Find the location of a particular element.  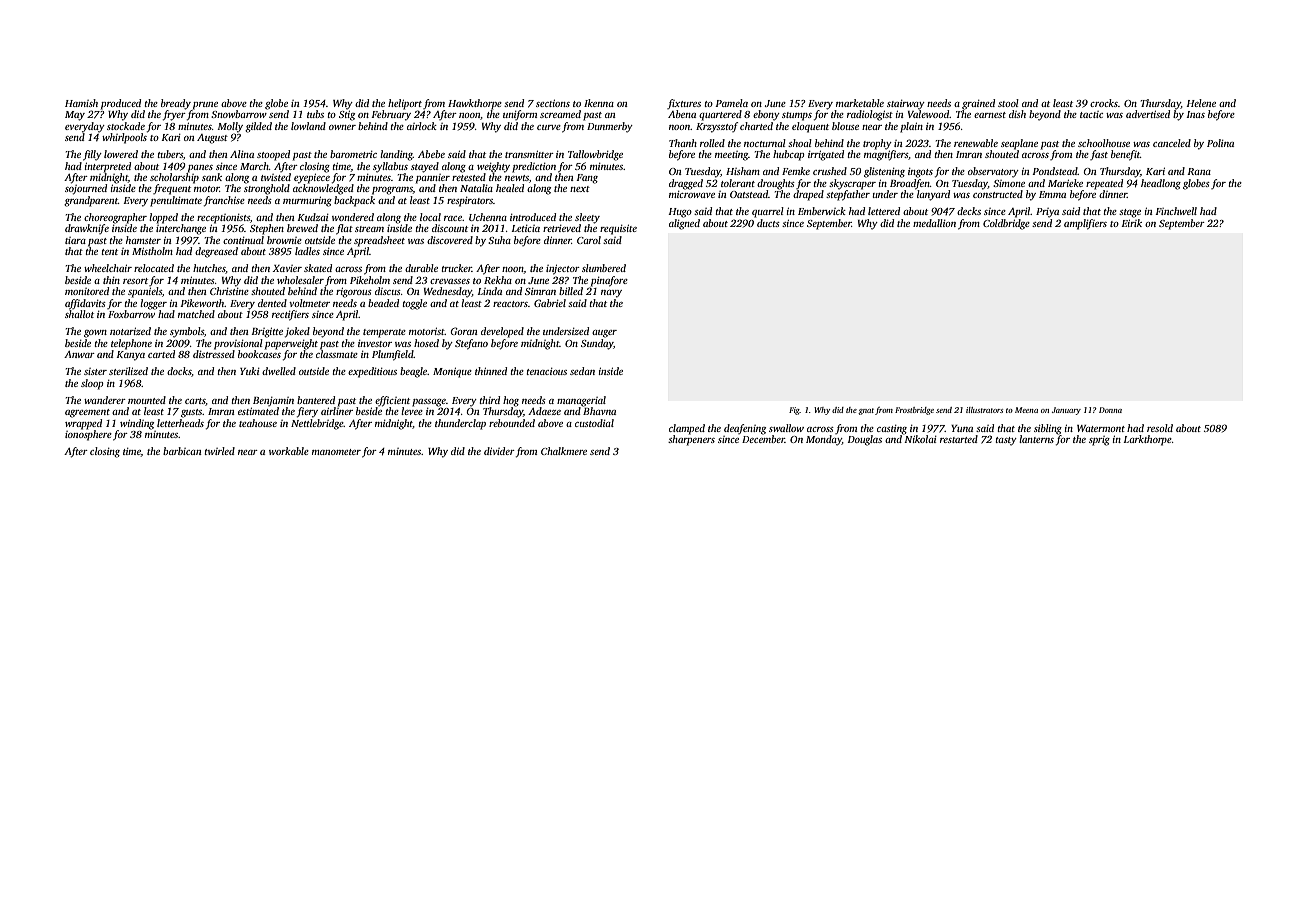

ionosphere is located at coordinates (88, 435).
